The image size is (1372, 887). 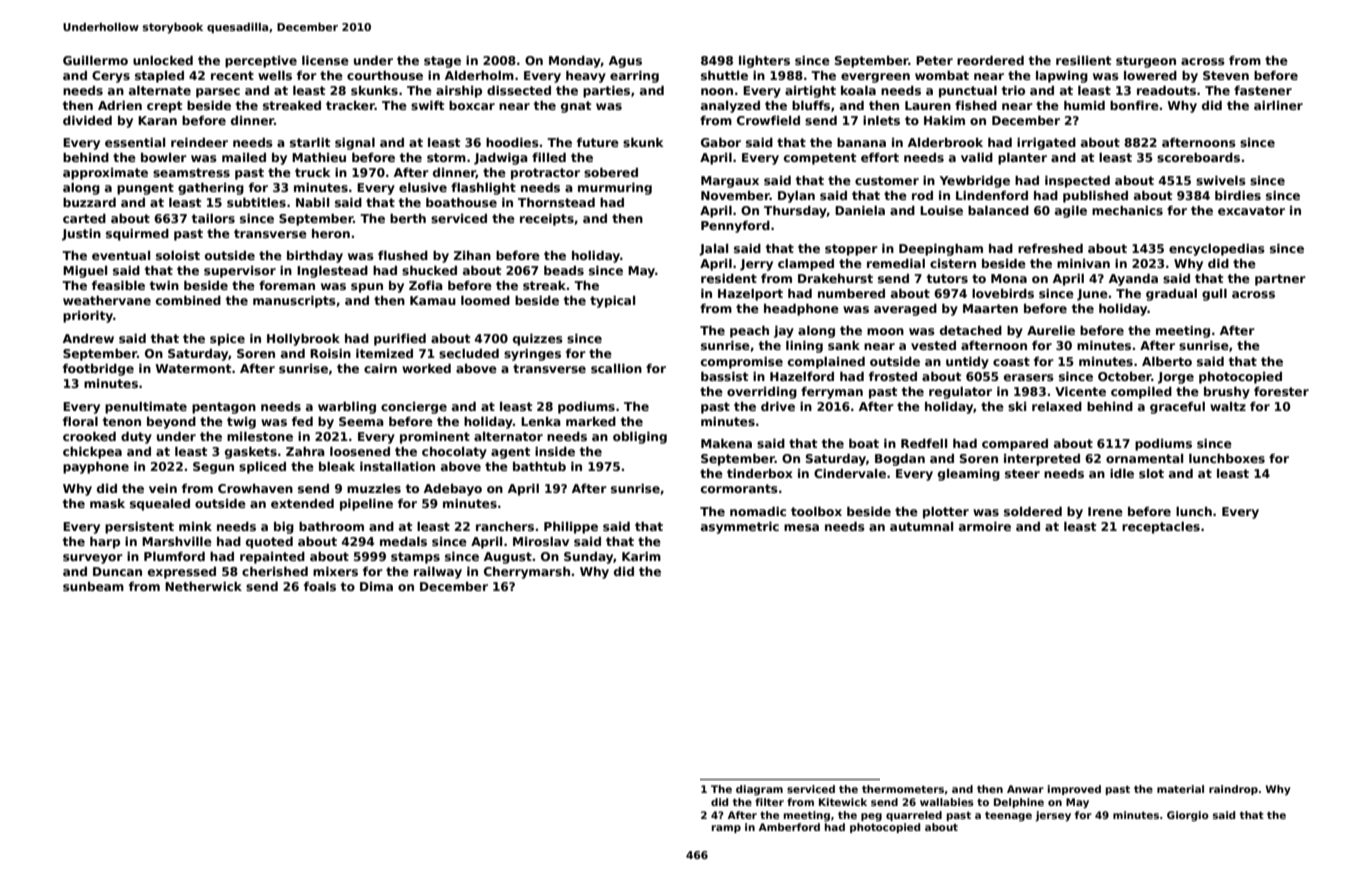 What do you see at coordinates (337, 466) in the image?
I see `bleak` at bounding box center [337, 466].
